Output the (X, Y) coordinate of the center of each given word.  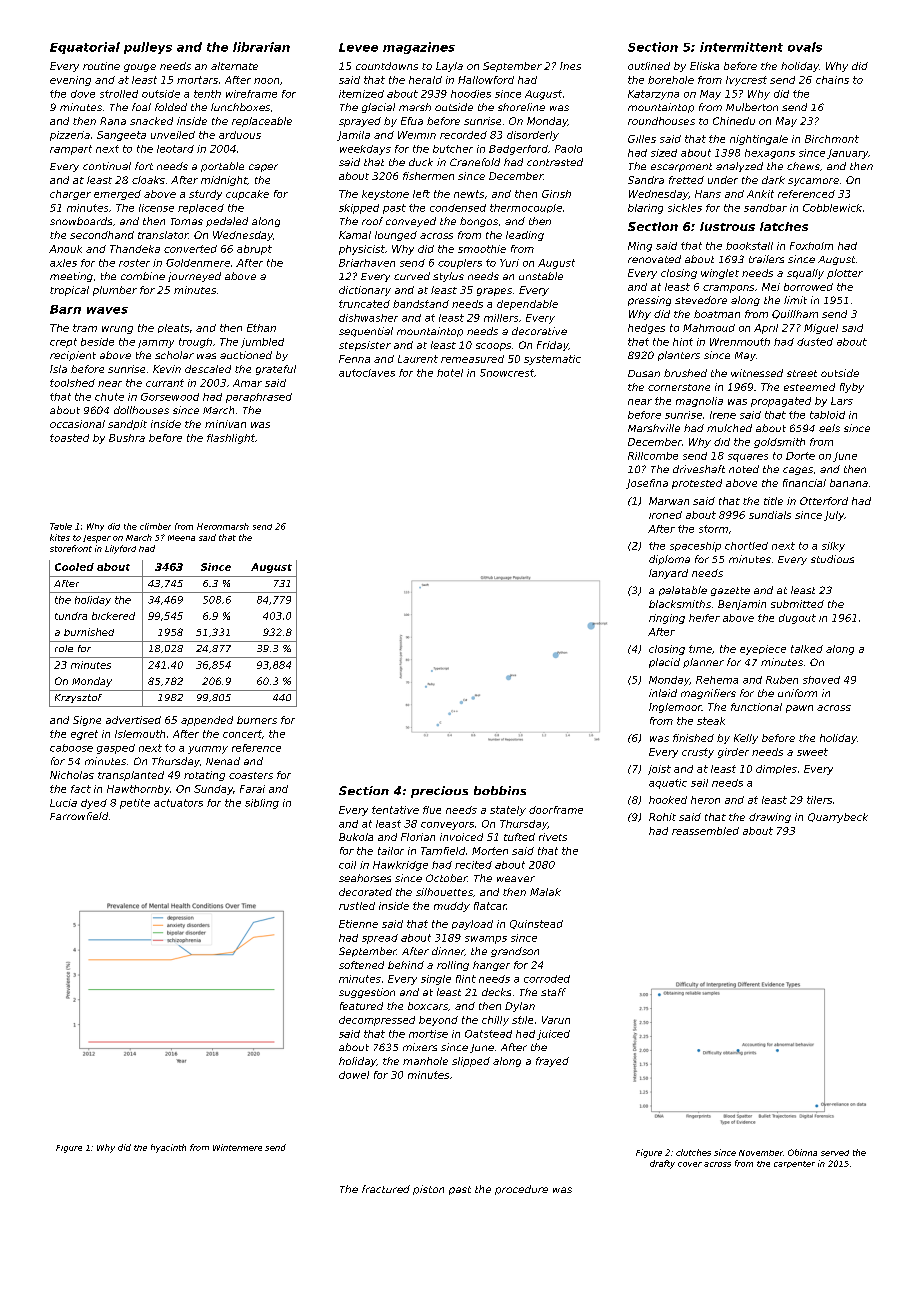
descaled (208, 369)
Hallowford (486, 80)
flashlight (231, 439)
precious (439, 792)
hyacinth (168, 1148)
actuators (178, 803)
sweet (812, 752)
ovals (805, 47)
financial (804, 483)
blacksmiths (680, 604)
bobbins (500, 790)
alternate (234, 66)
